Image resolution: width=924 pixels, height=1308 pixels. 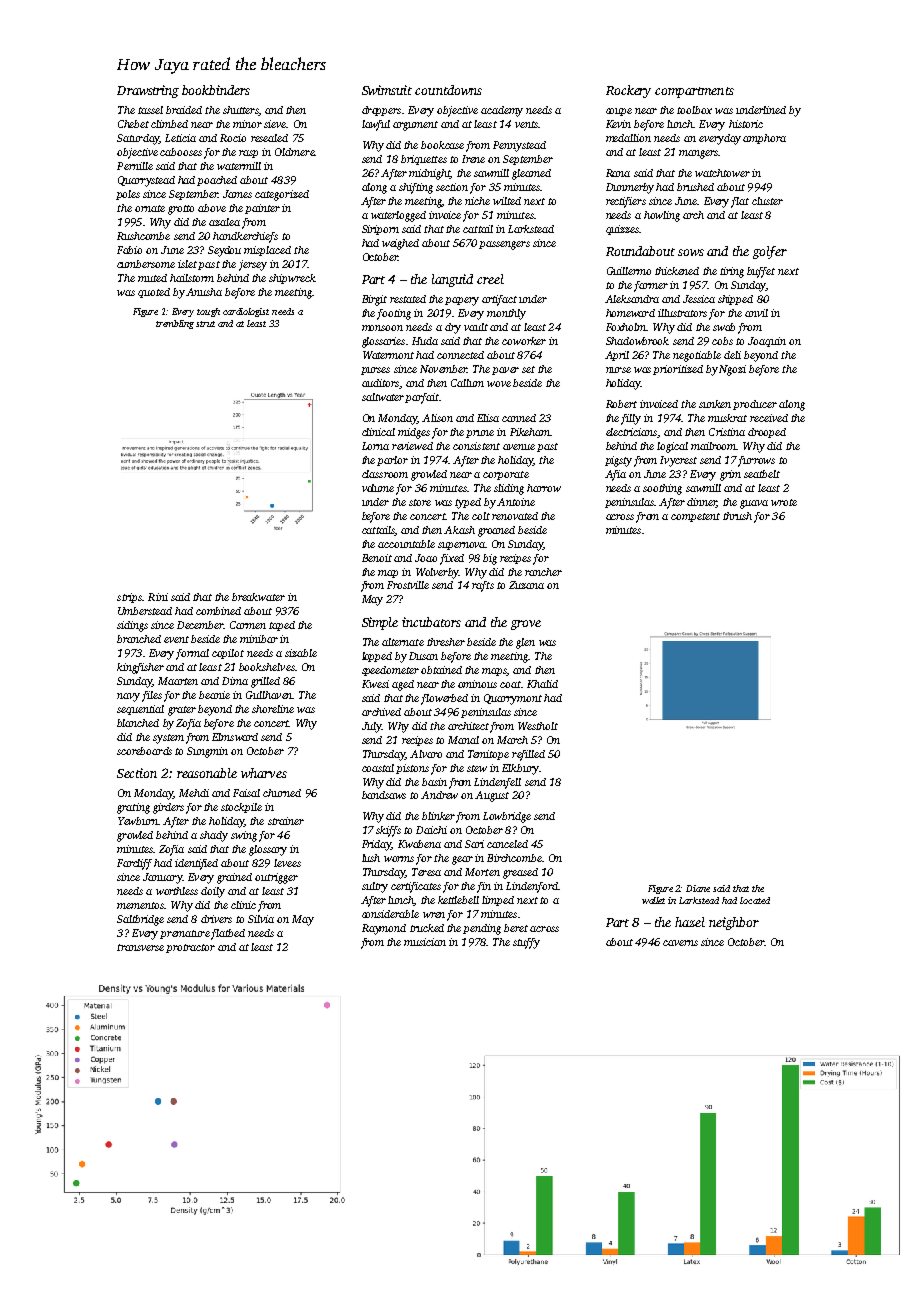 I want to click on anvil, so click(x=756, y=313).
